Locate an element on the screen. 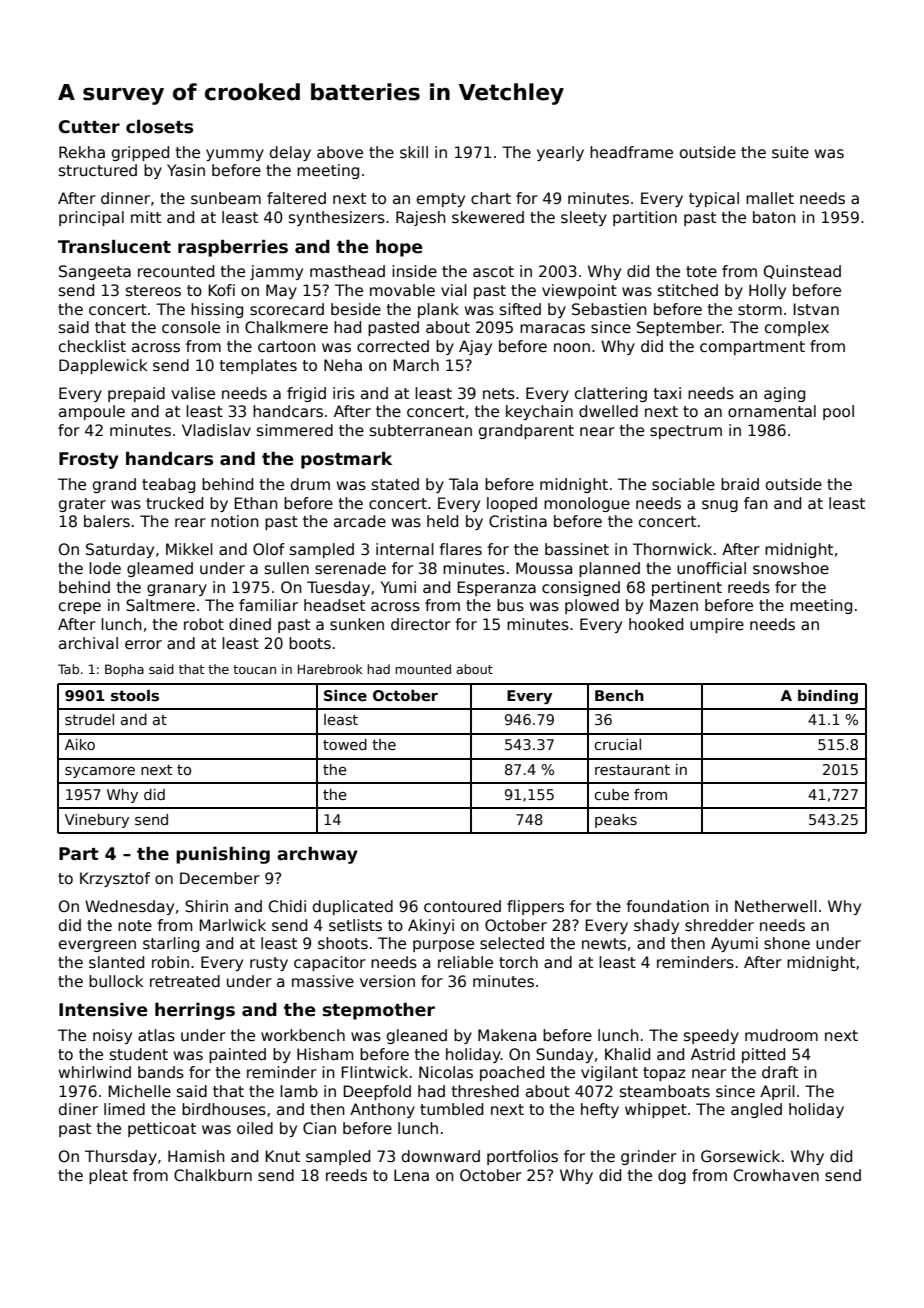  Chalkburn is located at coordinates (213, 1175).
